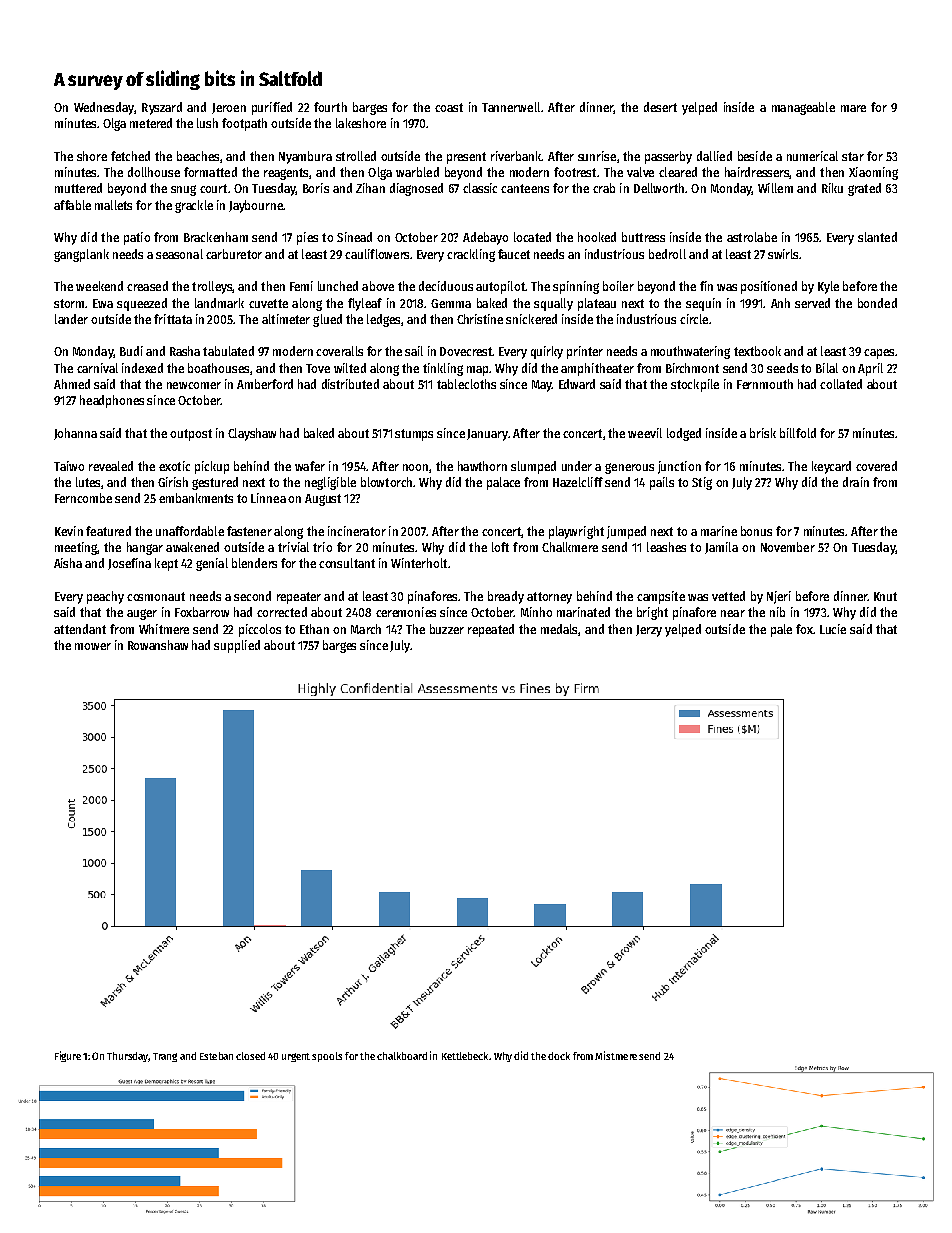 This screenshot has height=1233, width=952. What do you see at coordinates (158, 645) in the screenshot?
I see `Rowanshaw` at bounding box center [158, 645].
